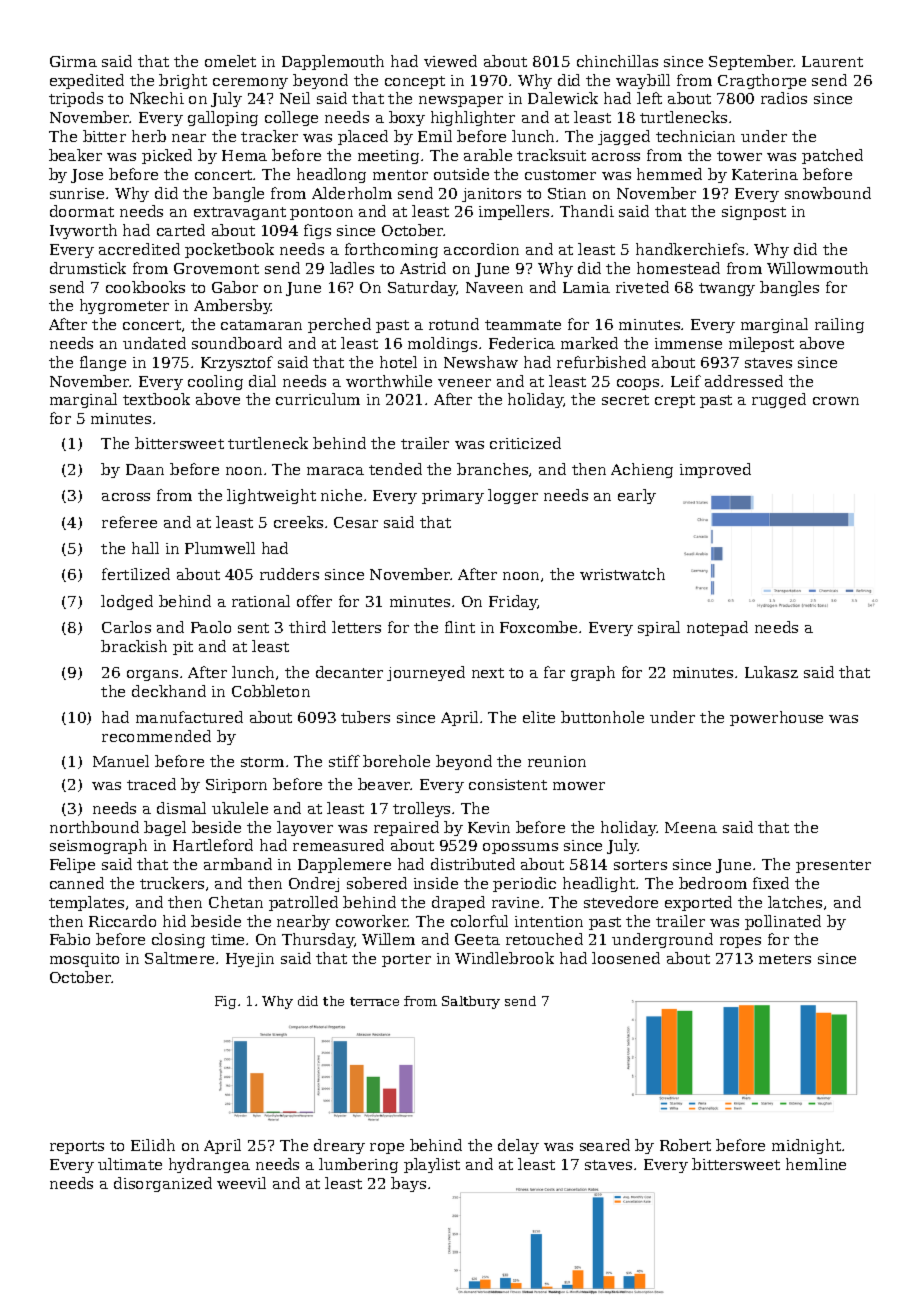 This screenshot has width=924, height=1314. I want to click on Cragthorpe, so click(762, 81).
